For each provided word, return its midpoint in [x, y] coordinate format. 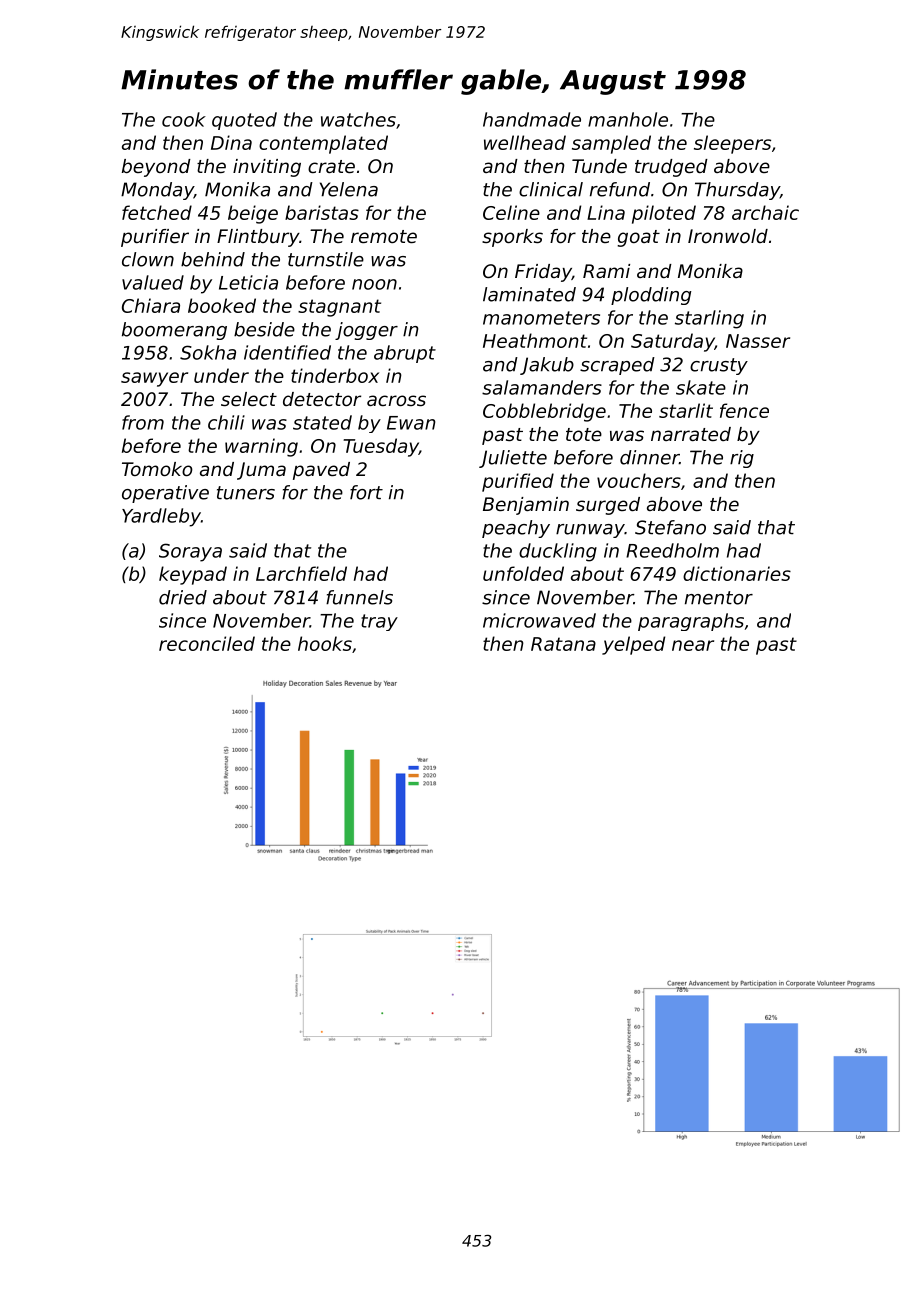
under [221, 375]
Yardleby [161, 517]
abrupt [405, 354]
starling [709, 319]
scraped [617, 366]
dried [183, 597]
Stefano [670, 527]
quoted [244, 121]
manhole [628, 119]
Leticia [248, 282]
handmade [532, 119]
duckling [558, 552]
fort [366, 492]
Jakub [547, 366]
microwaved [539, 620]
